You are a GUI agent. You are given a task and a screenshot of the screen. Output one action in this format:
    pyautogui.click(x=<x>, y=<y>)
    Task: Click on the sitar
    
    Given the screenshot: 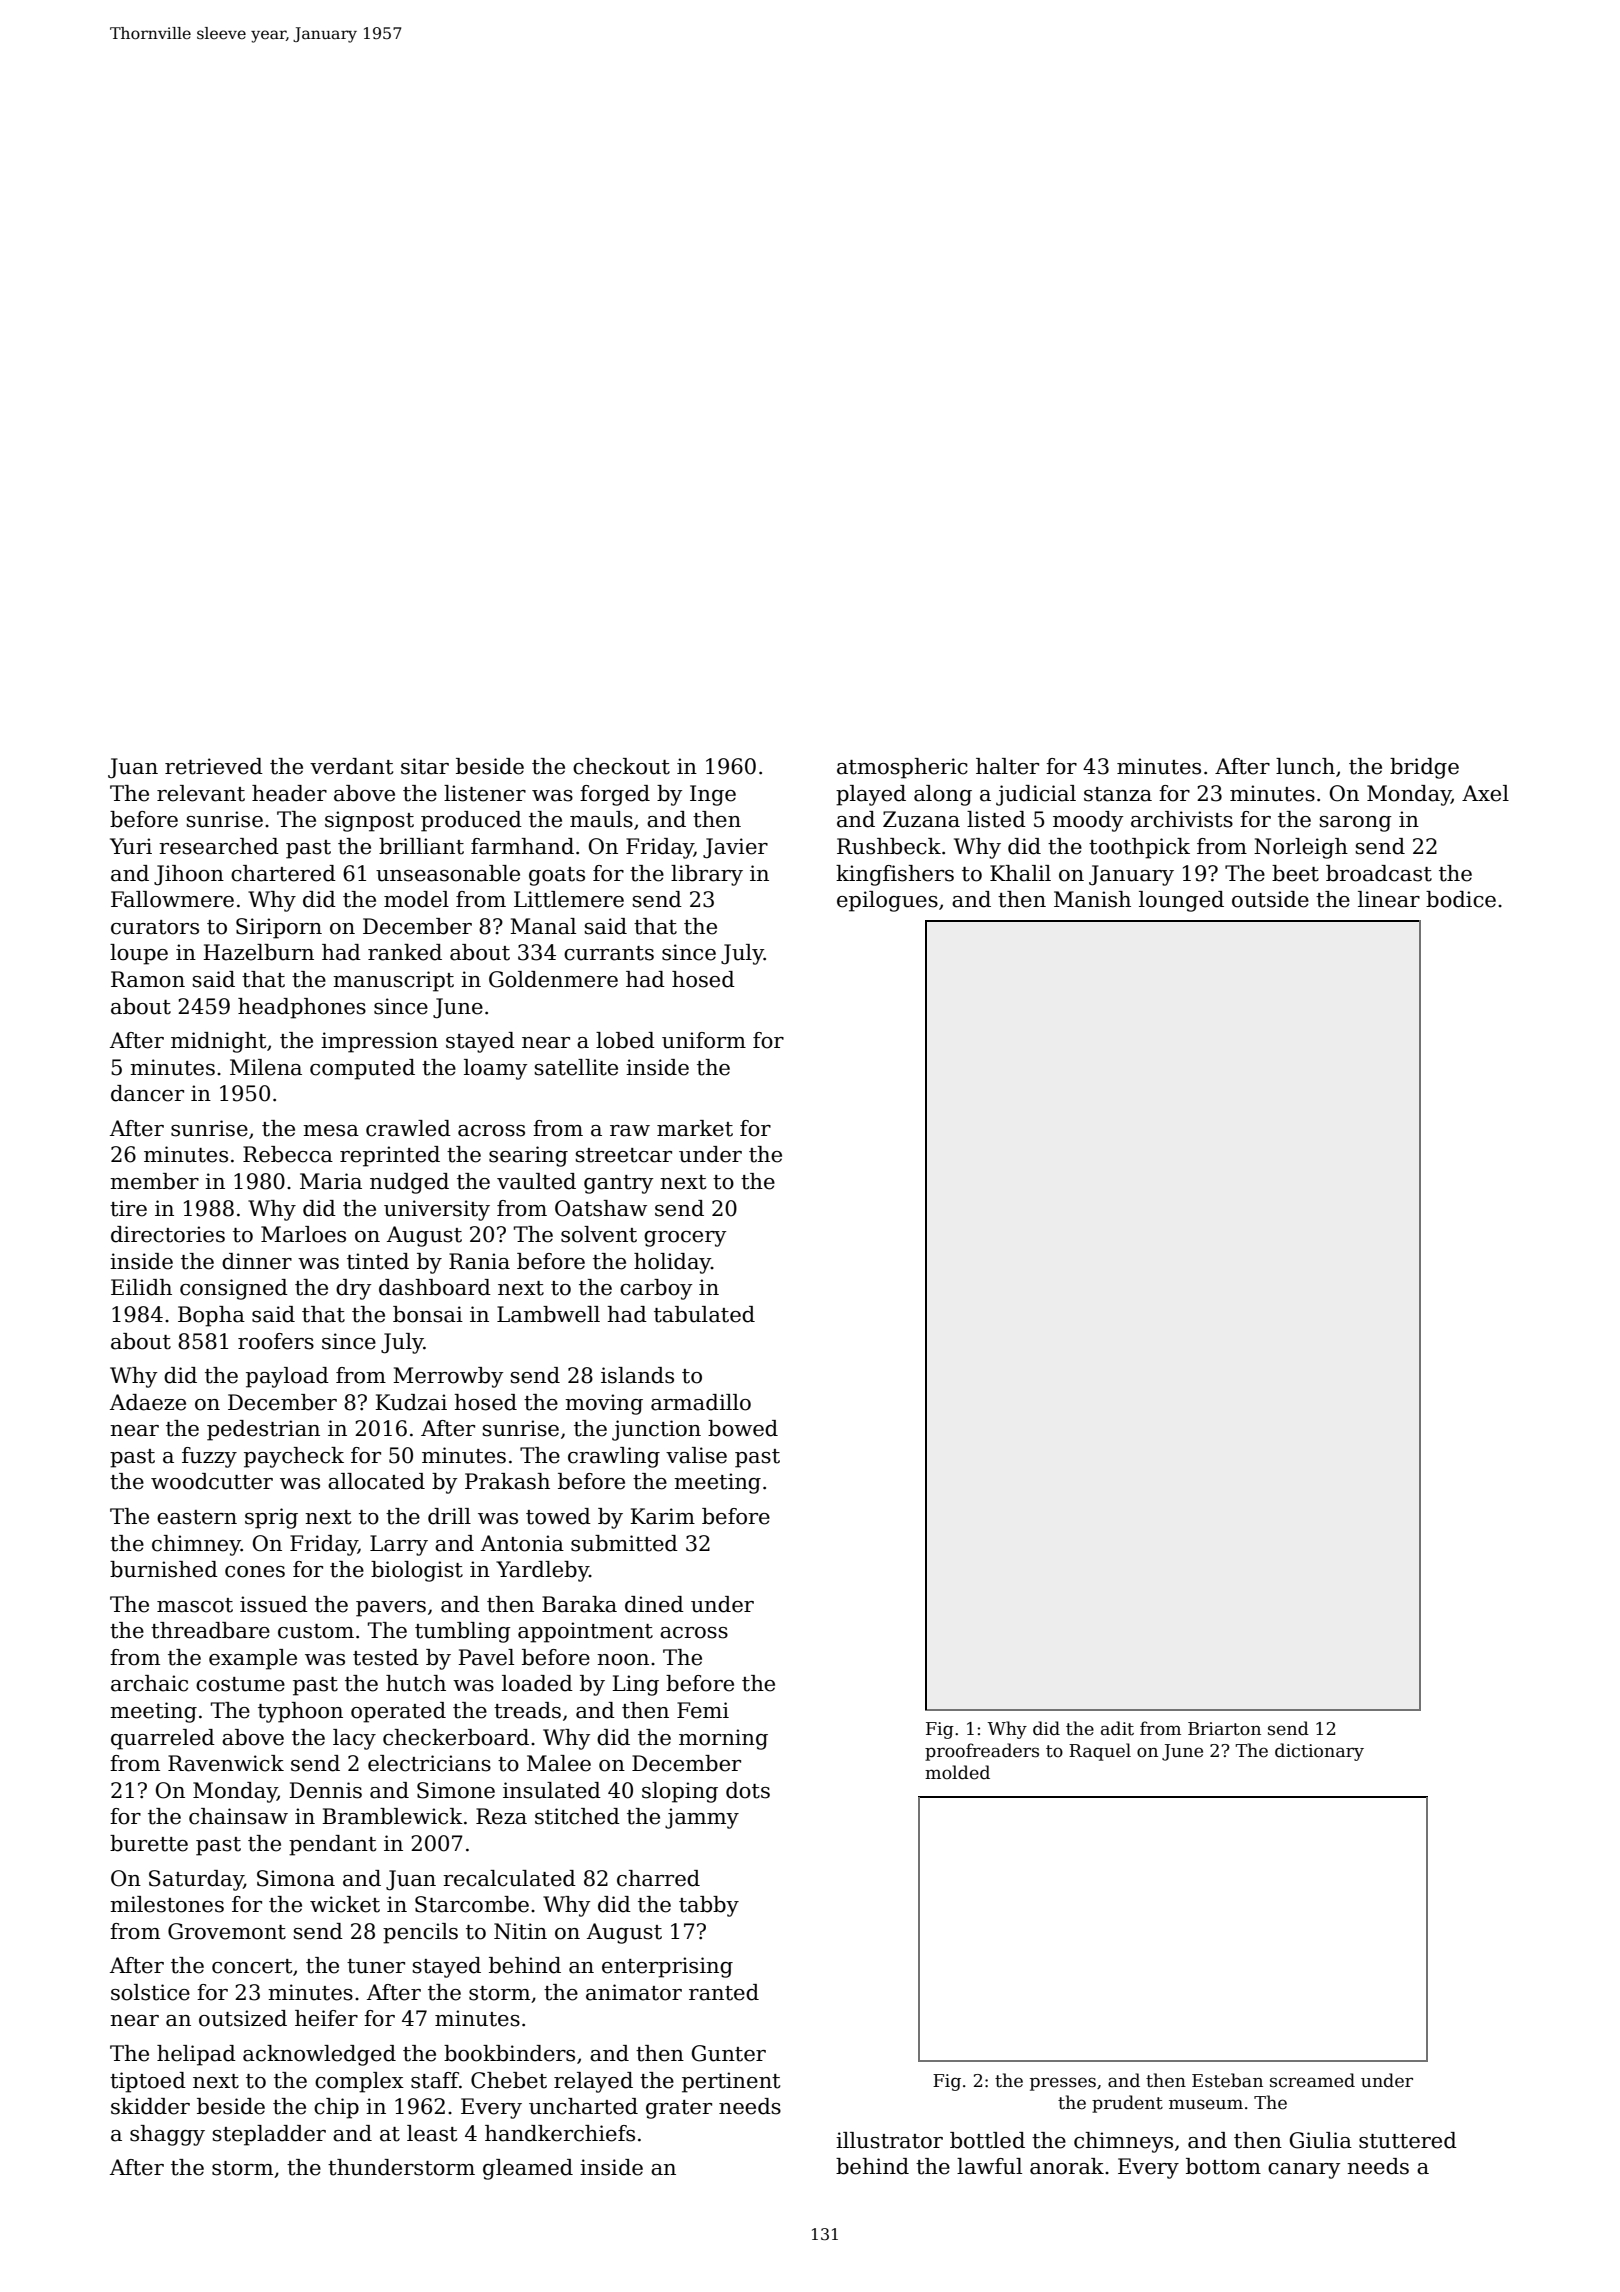 What is the action you would take?
    pyautogui.click(x=425, y=766)
